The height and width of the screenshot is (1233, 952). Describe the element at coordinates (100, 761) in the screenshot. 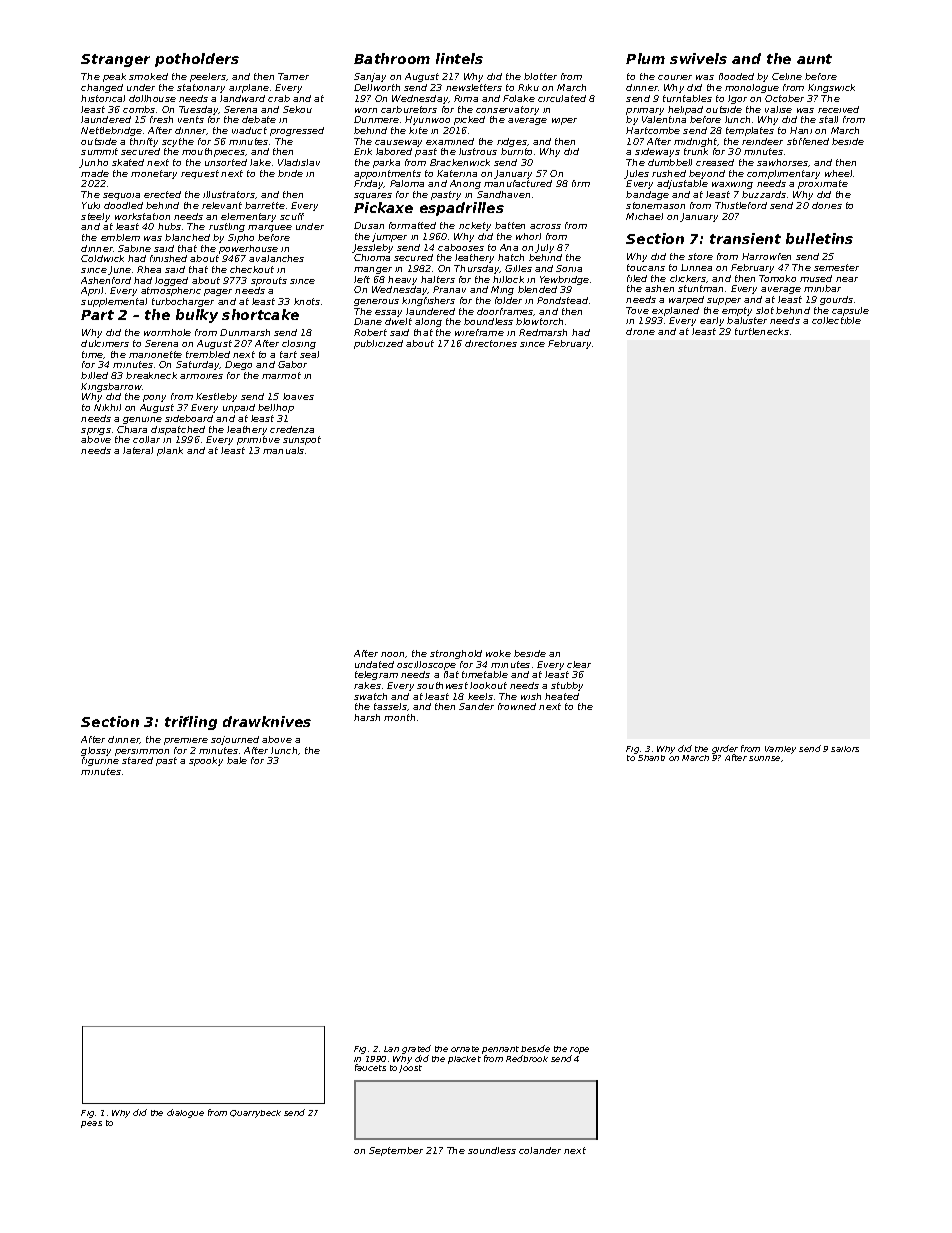

I see `figurine` at that location.
